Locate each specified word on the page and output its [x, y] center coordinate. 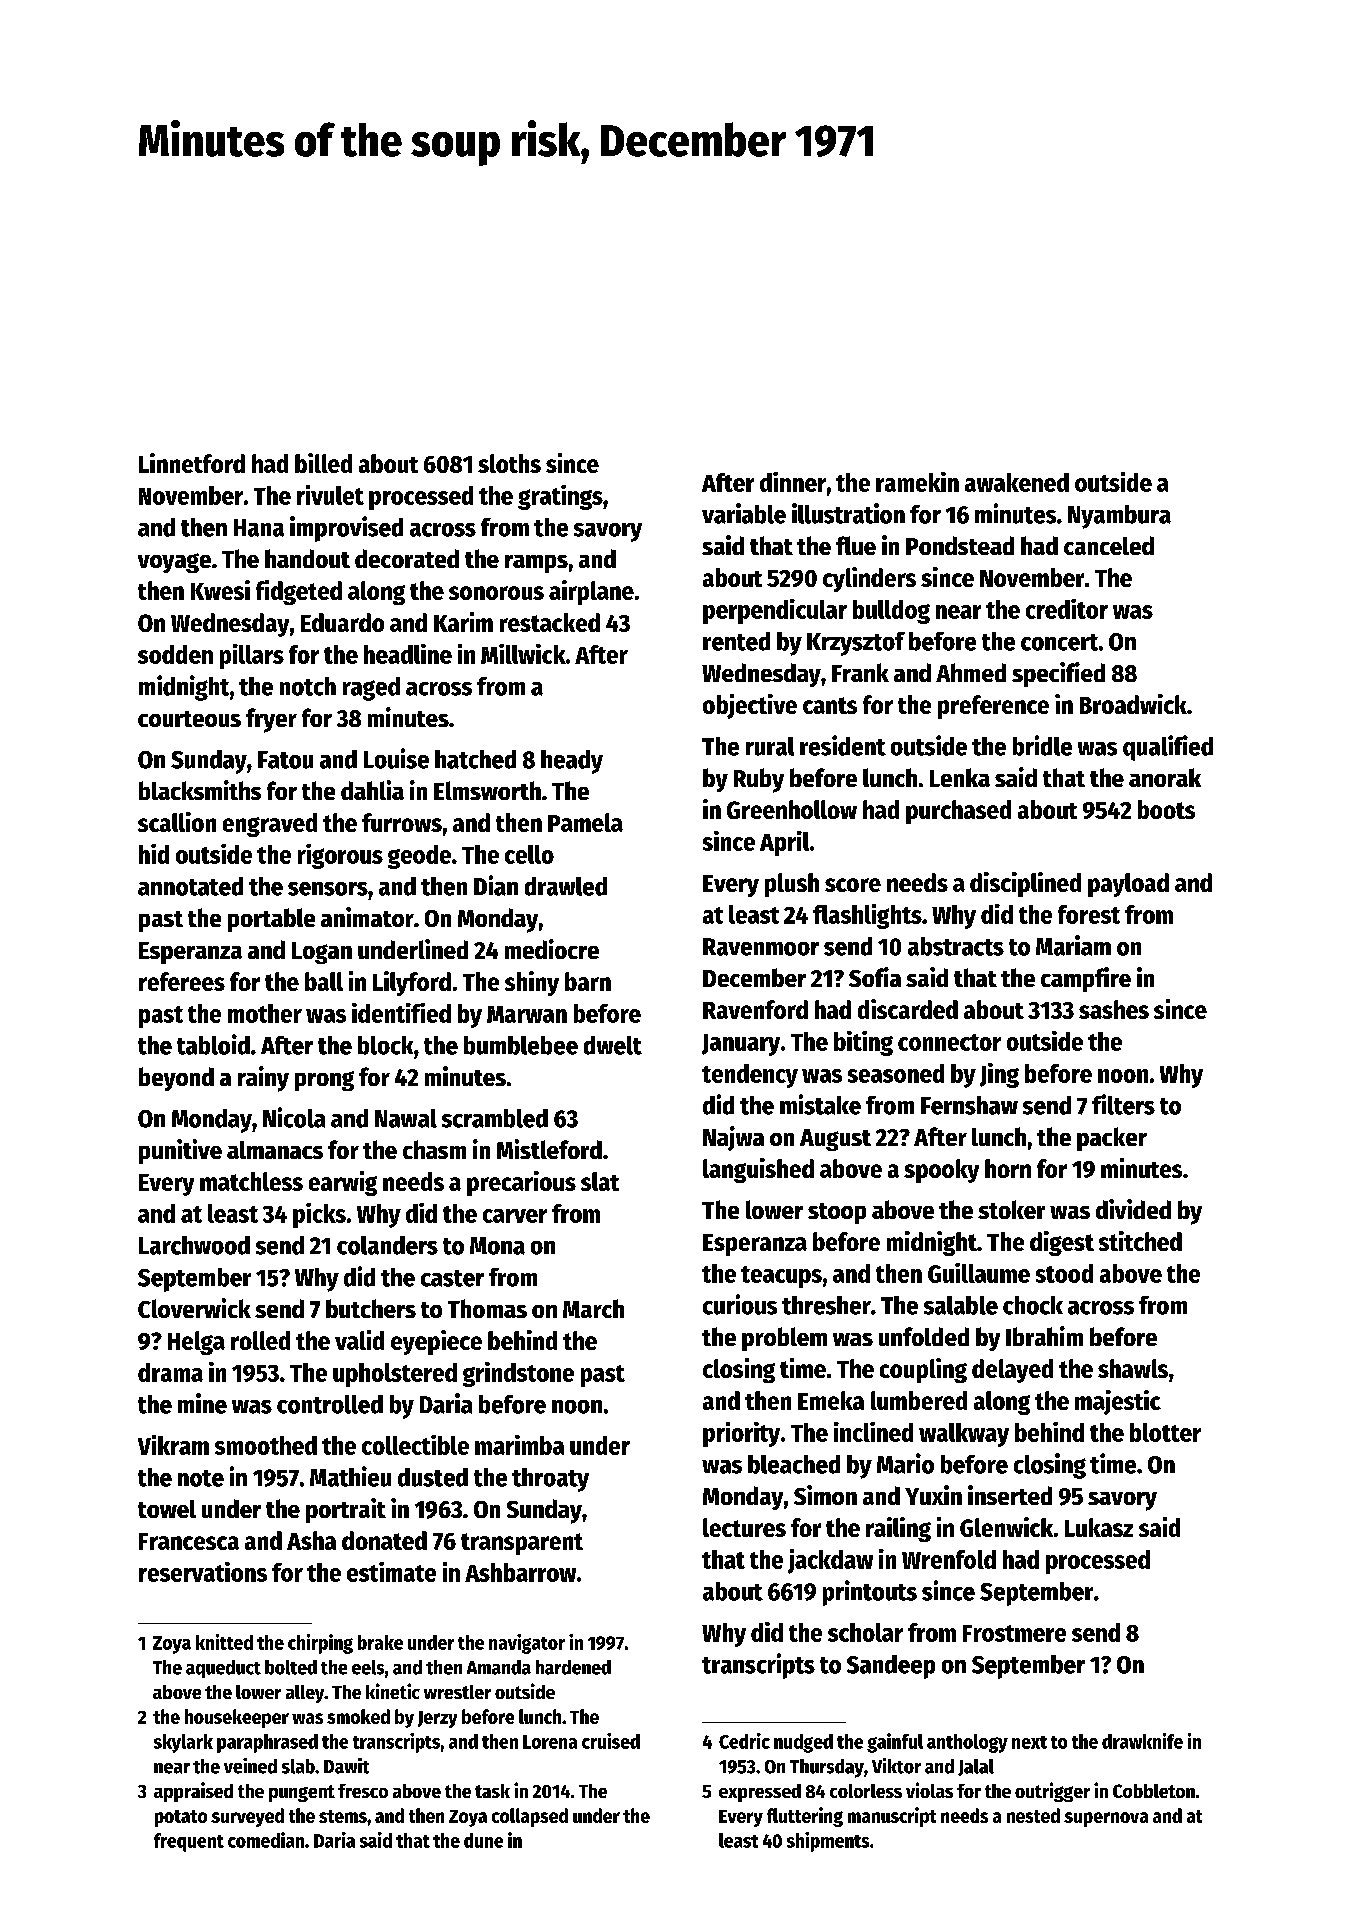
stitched [1140, 1241]
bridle [1042, 745]
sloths [509, 463]
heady [572, 762]
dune [483, 1840]
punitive [180, 1151]
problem [784, 1339]
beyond [176, 1079]
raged [371, 689]
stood [1064, 1273]
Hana [259, 528]
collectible [415, 1445]
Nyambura [1119, 517]
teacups [781, 1277]
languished [758, 1170]
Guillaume [979, 1273]
